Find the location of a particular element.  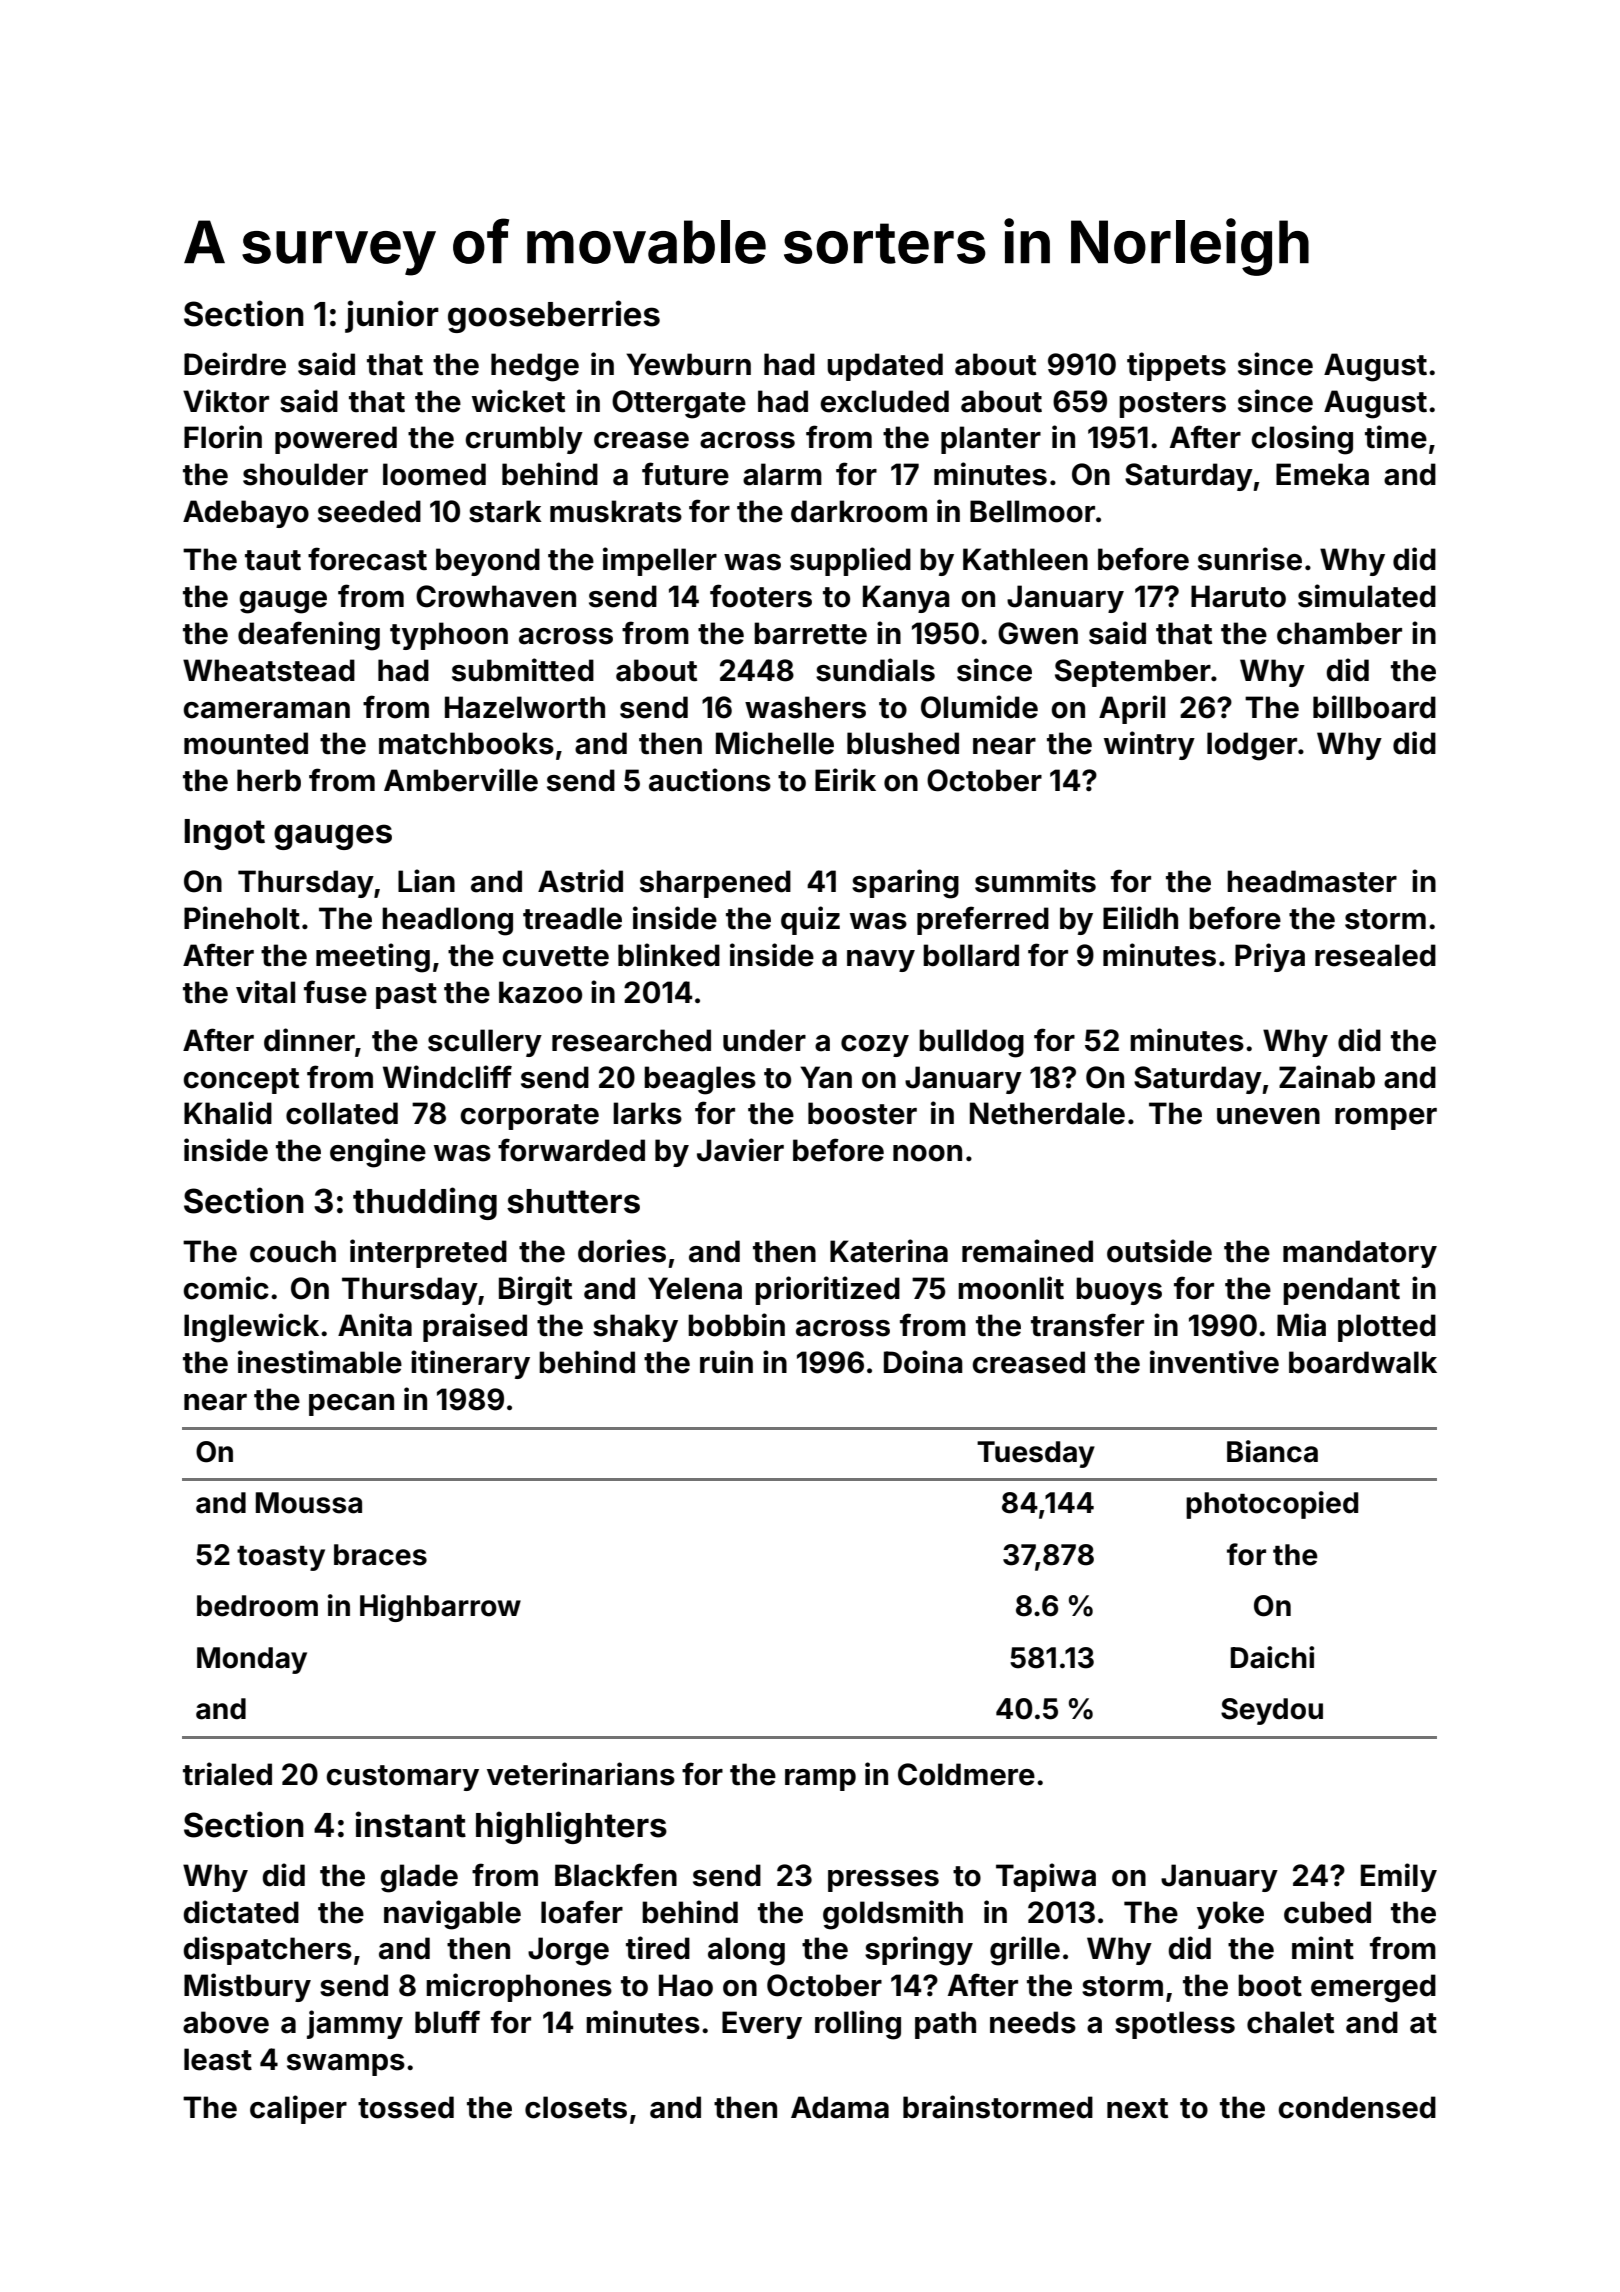

Hao is located at coordinates (686, 1985).
